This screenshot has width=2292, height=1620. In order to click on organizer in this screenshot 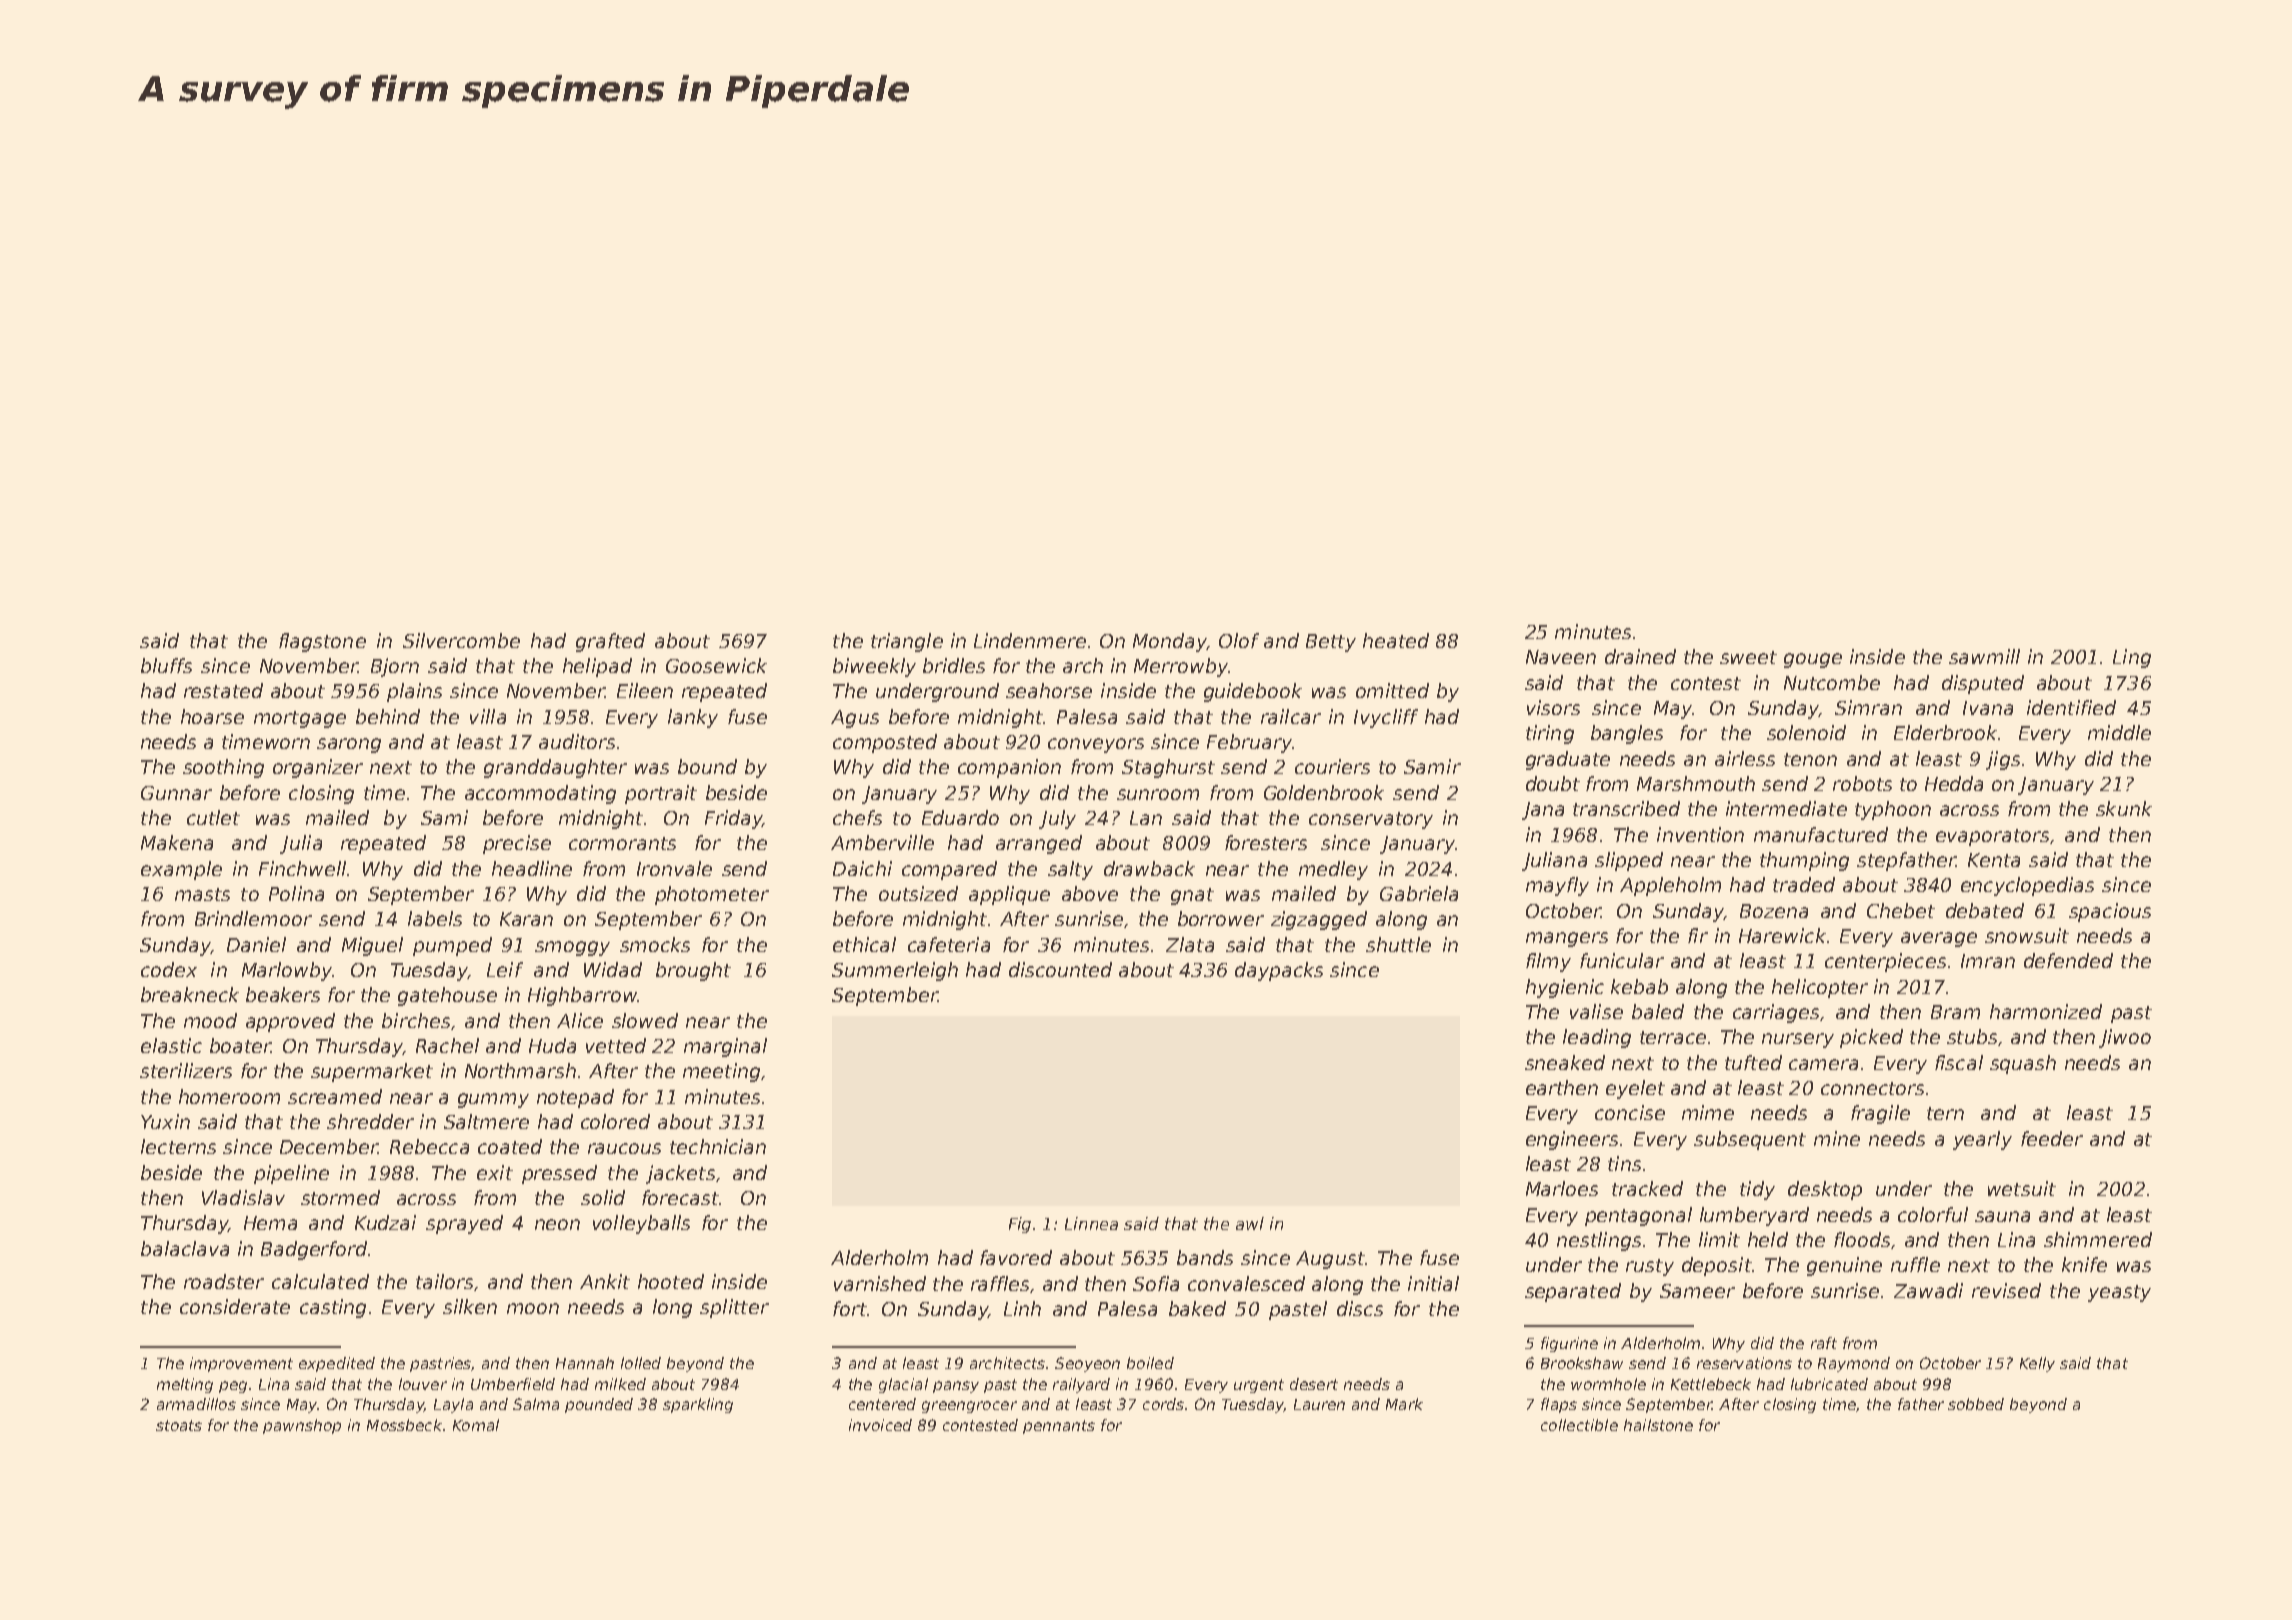, I will do `click(318, 768)`.
